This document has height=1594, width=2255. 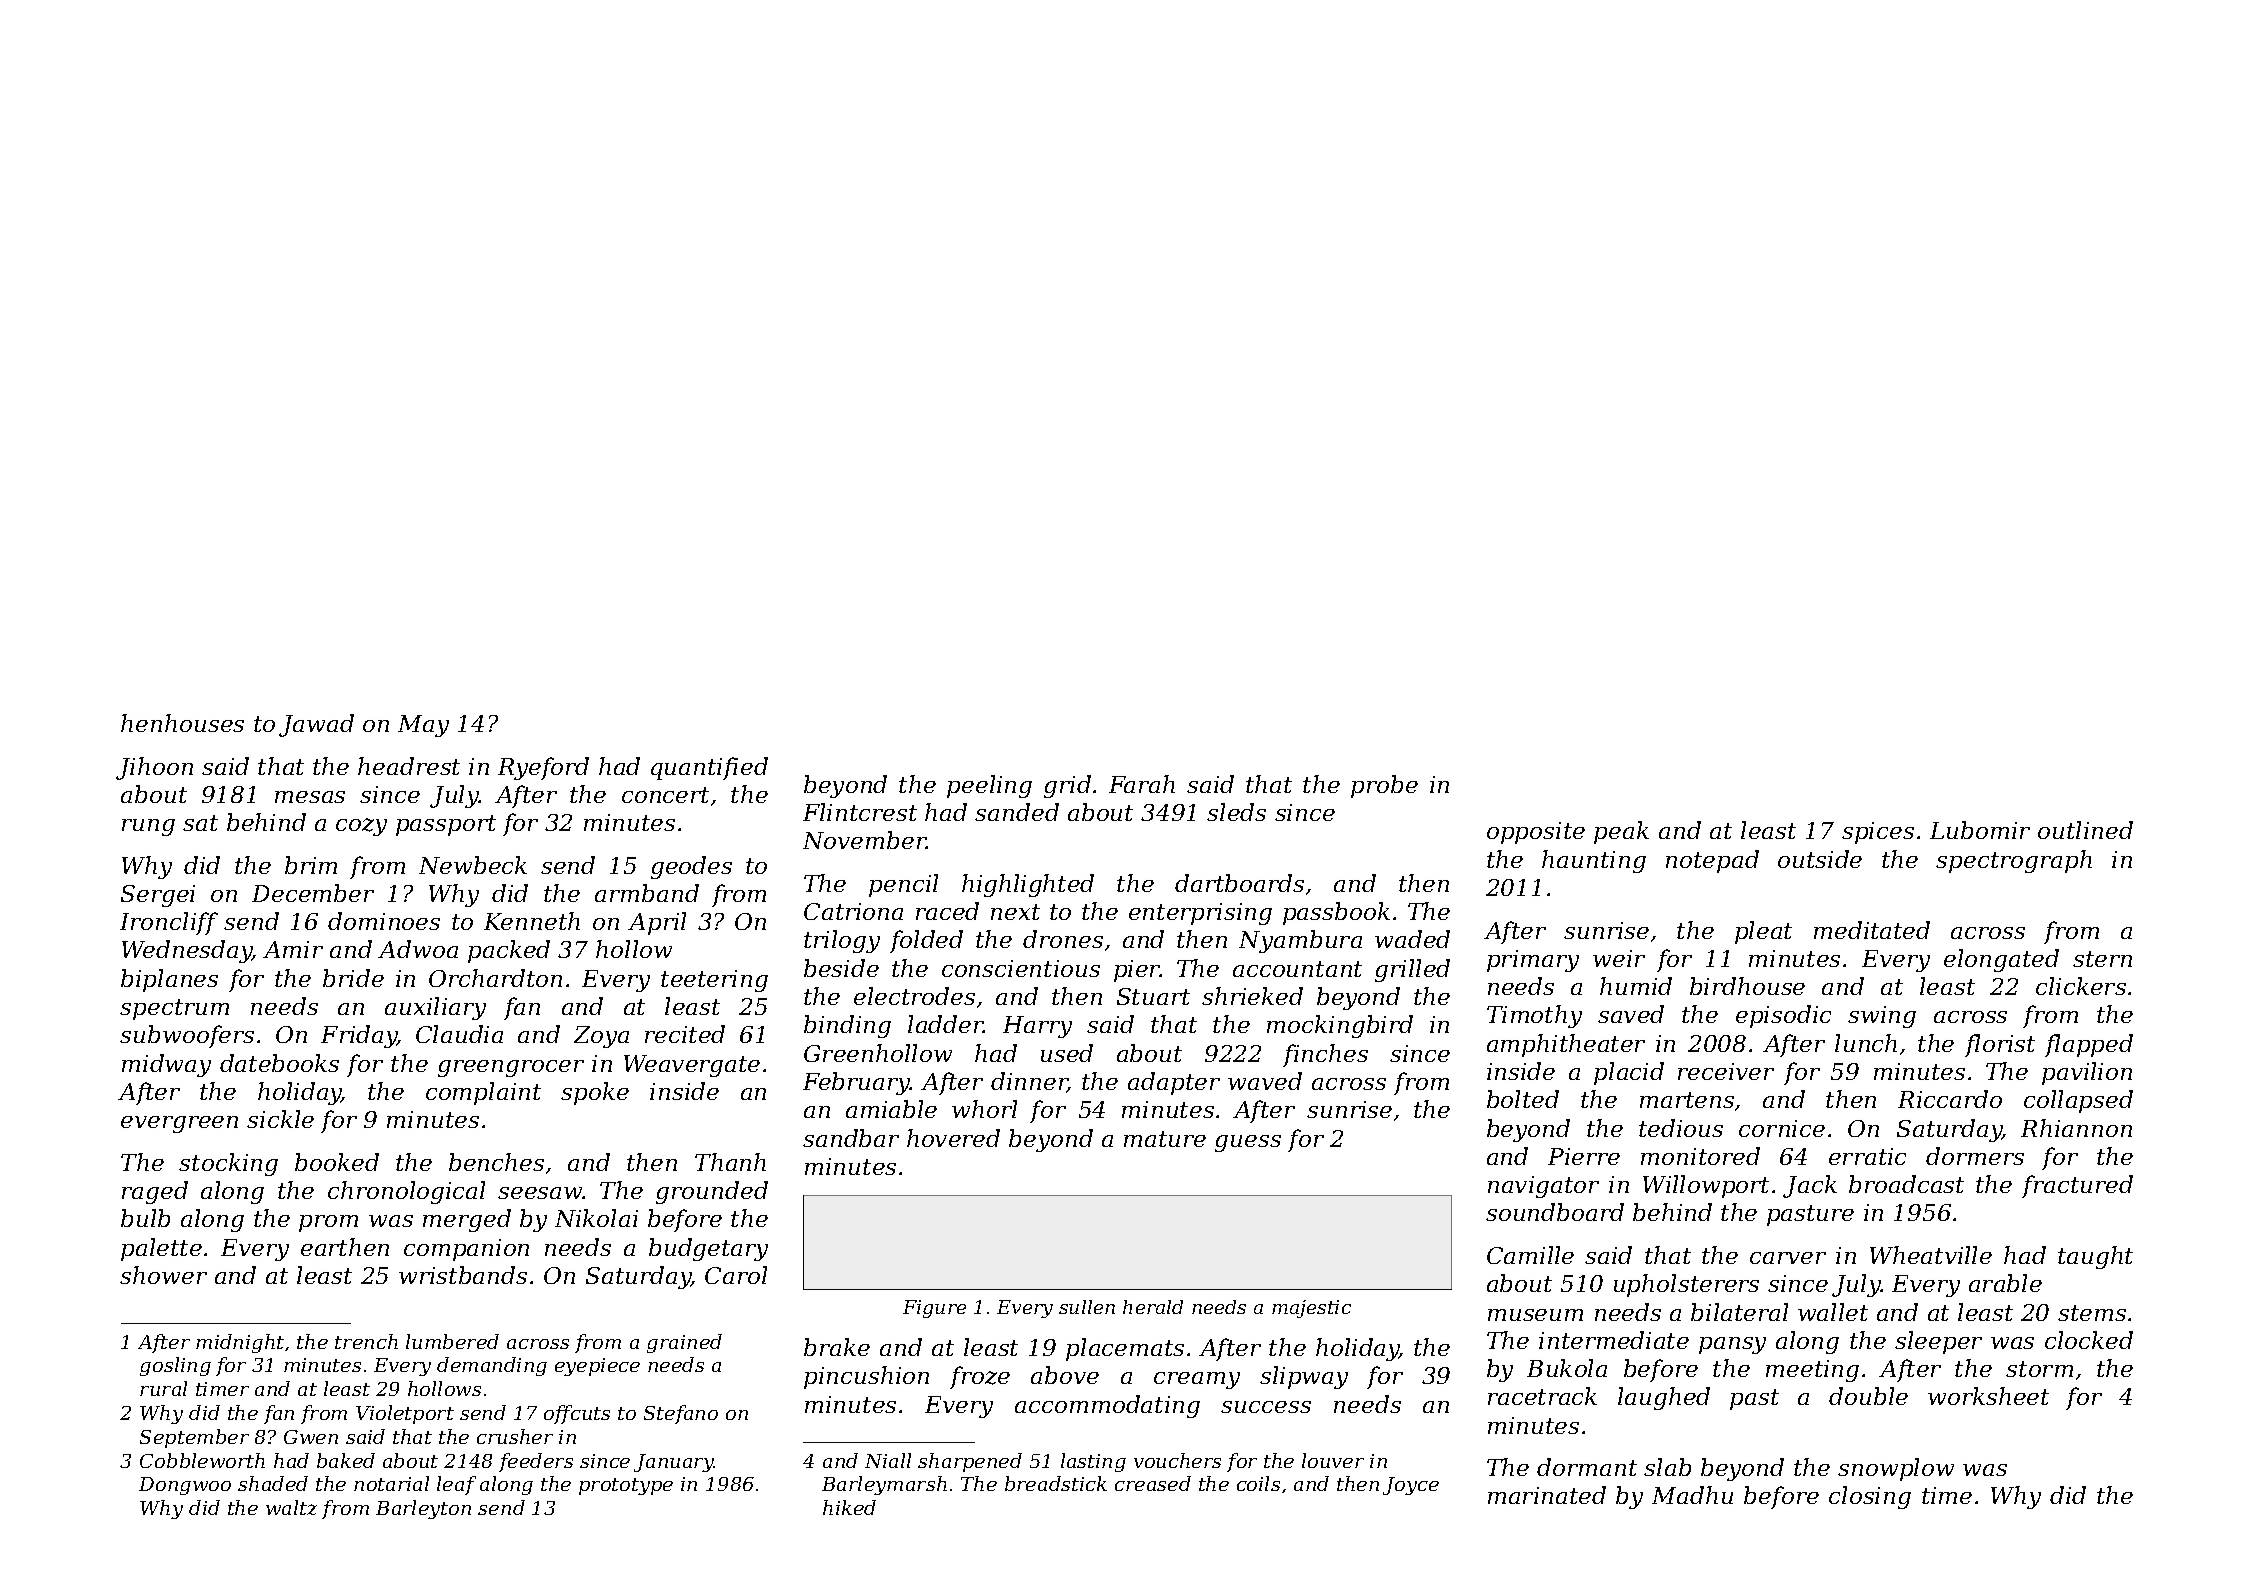 What do you see at coordinates (154, 768) in the document?
I see `Jihoon` at bounding box center [154, 768].
